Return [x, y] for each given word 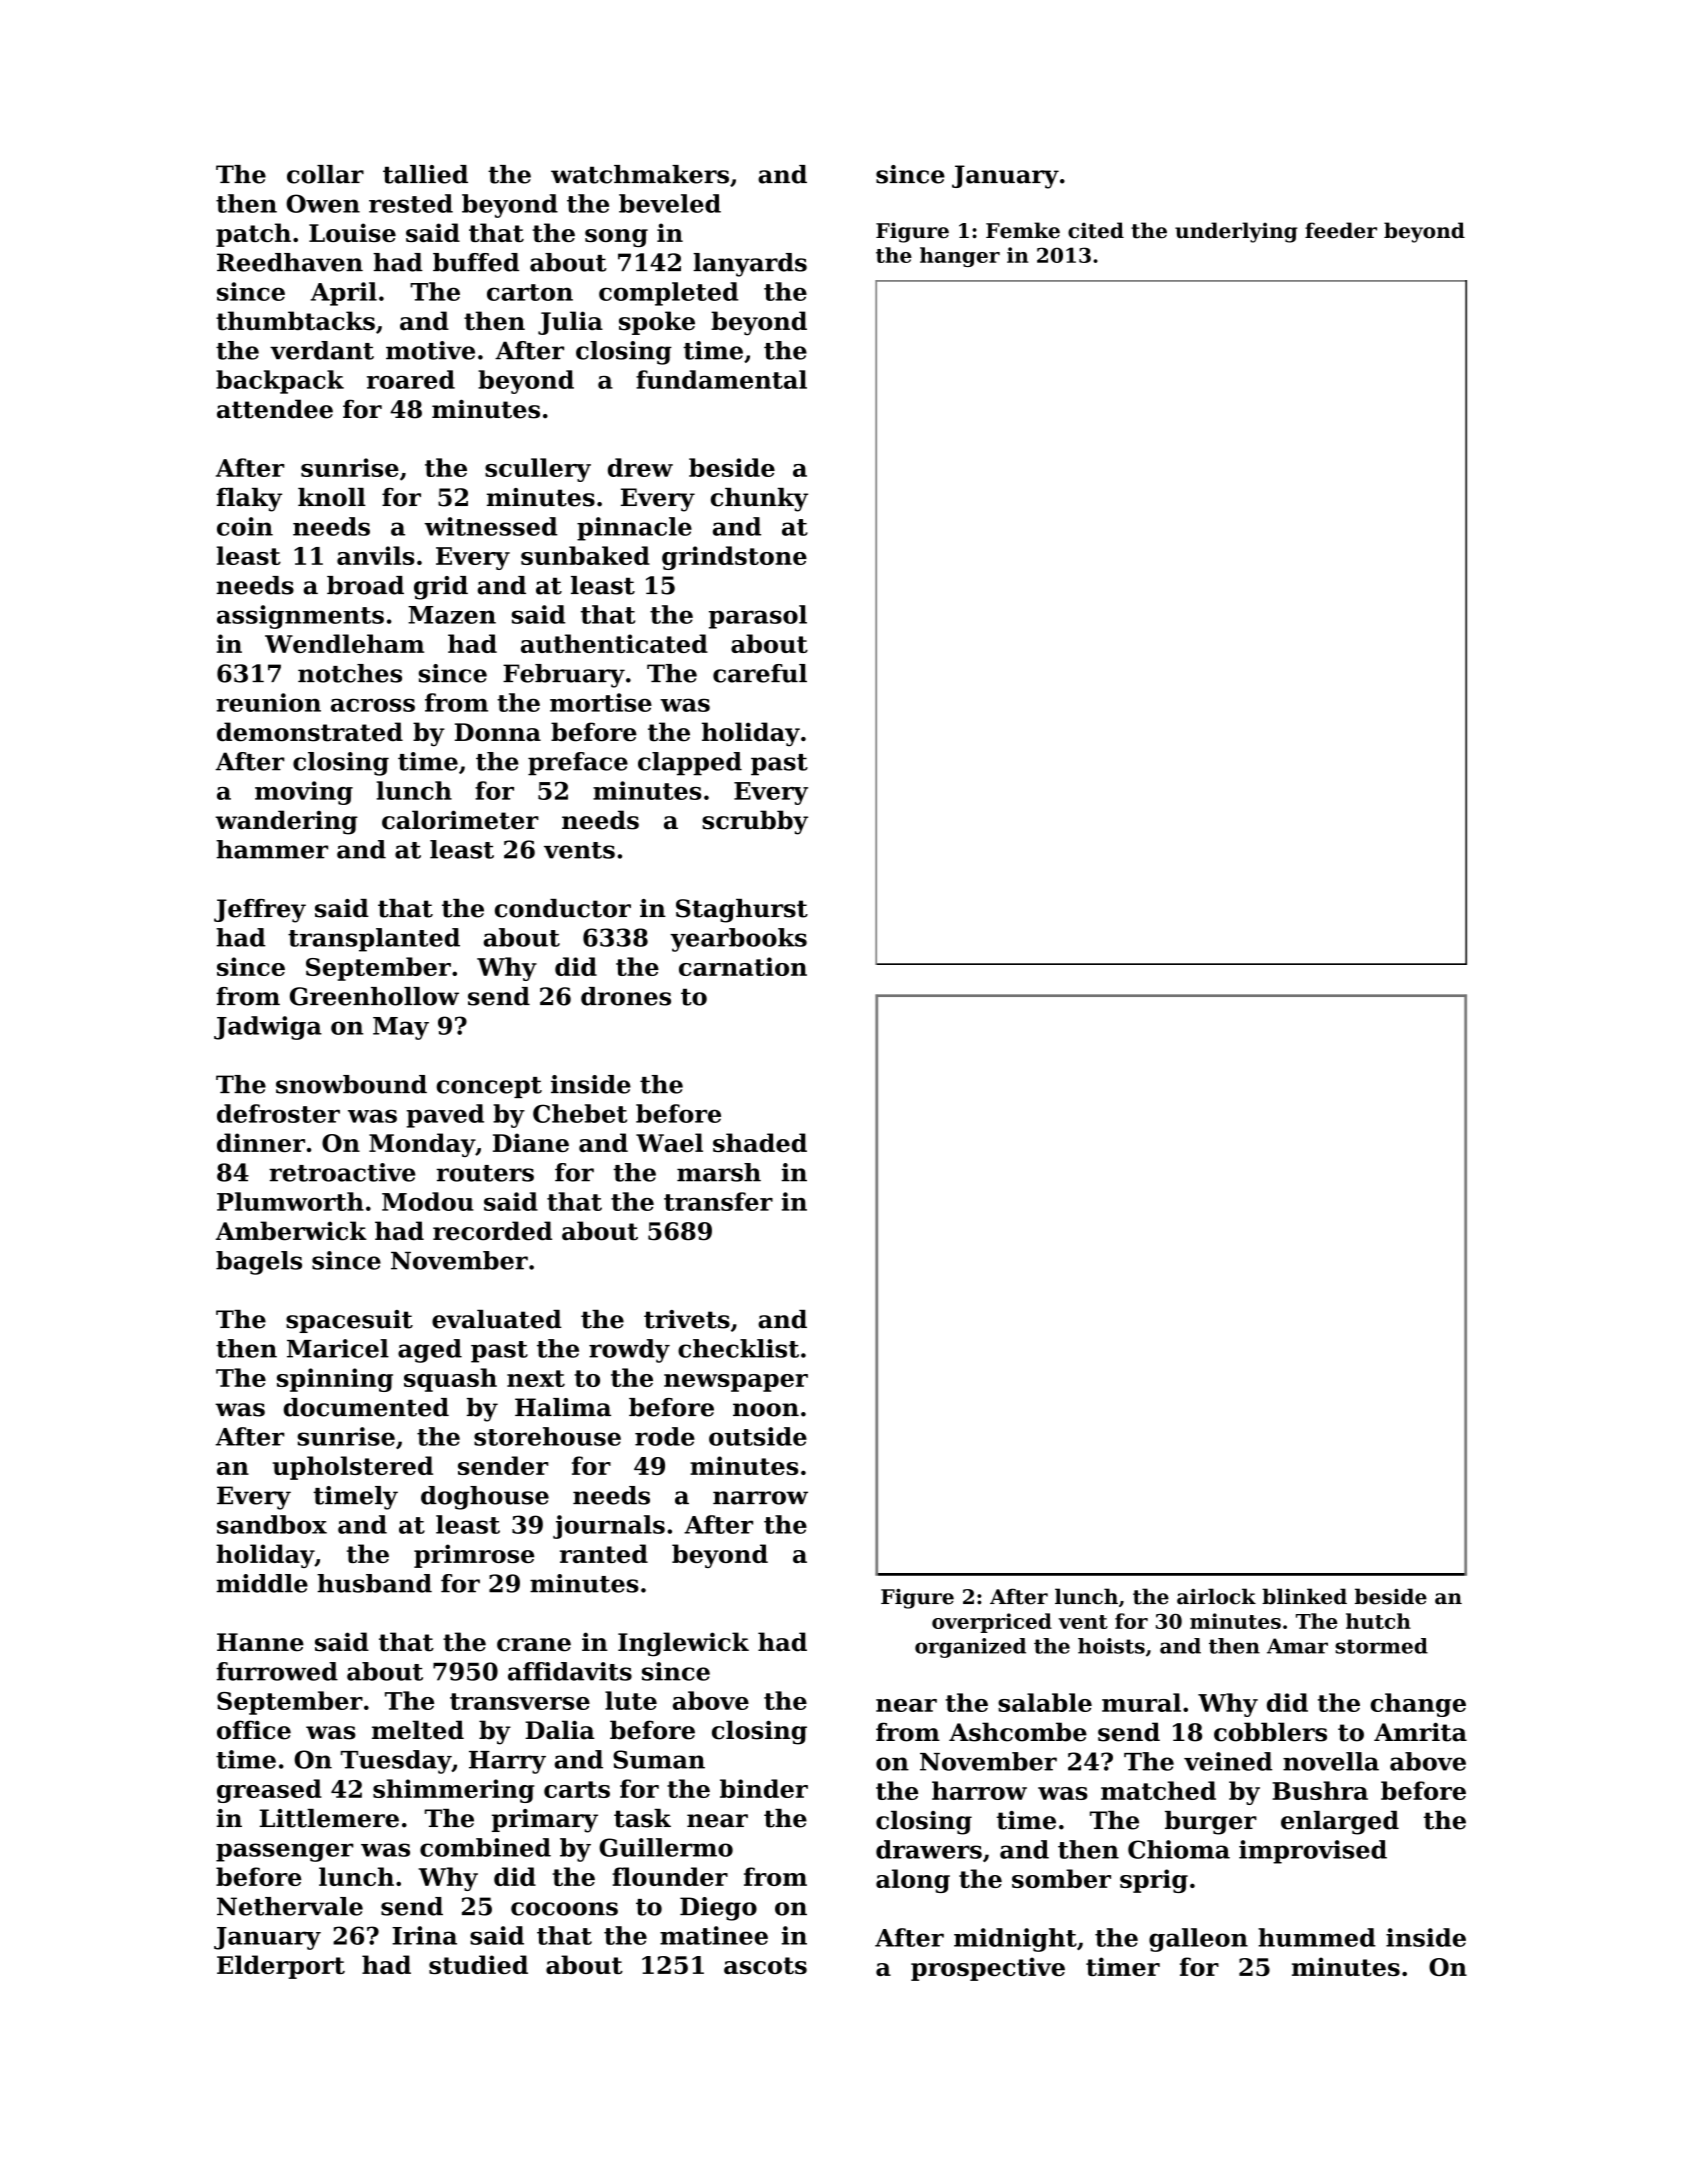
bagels [259, 1263]
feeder [1341, 230]
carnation [743, 966]
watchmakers [640, 174]
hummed [1317, 1937]
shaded [760, 1142]
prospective [988, 1969]
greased [269, 1791]
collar [325, 174]
